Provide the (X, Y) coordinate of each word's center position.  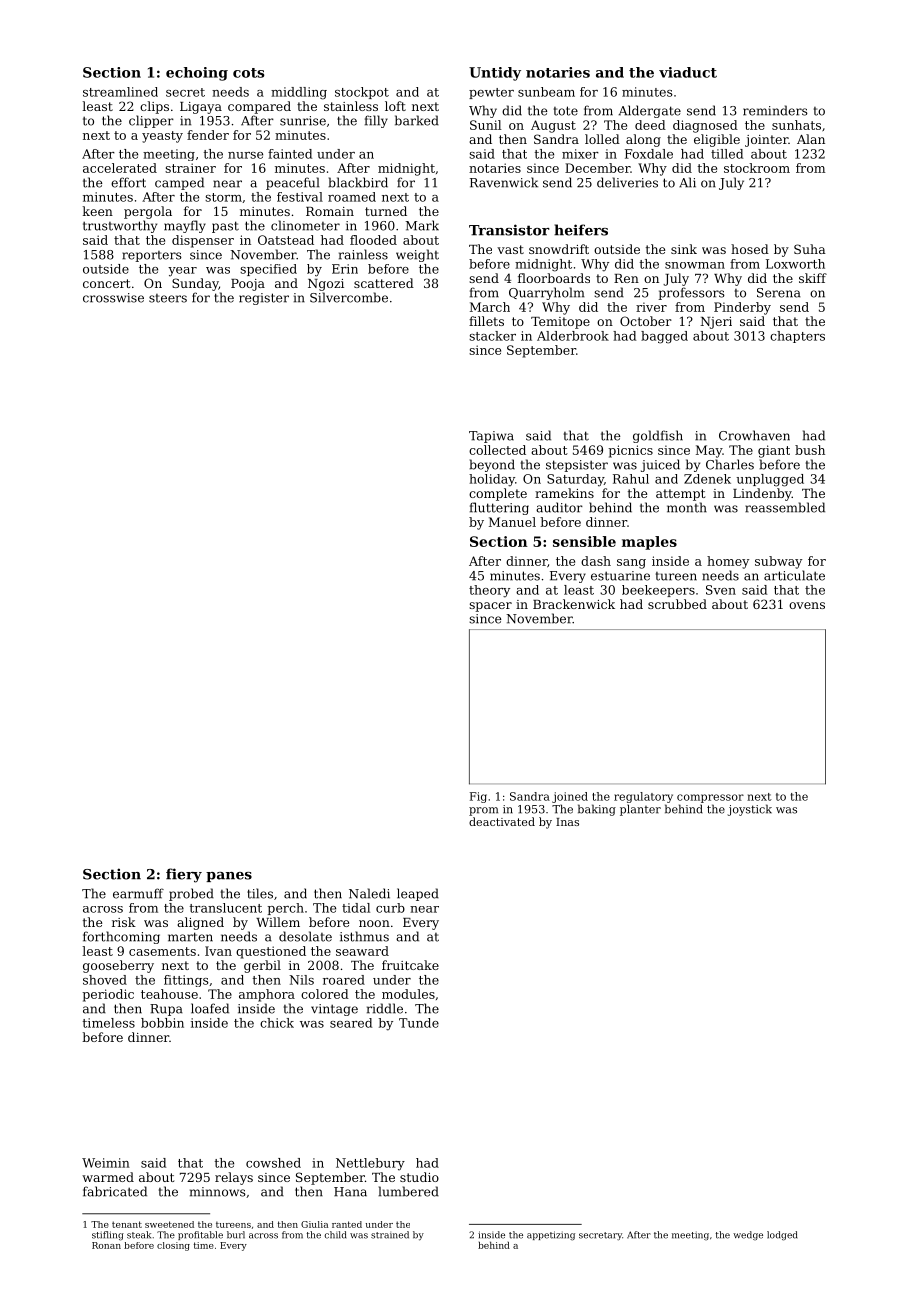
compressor (710, 798)
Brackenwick (574, 604)
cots (249, 73)
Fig (478, 797)
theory (489, 591)
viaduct (688, 72)
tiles (260, 893)
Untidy (495, 74)
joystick (749, 810)
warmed (108, 1177)
